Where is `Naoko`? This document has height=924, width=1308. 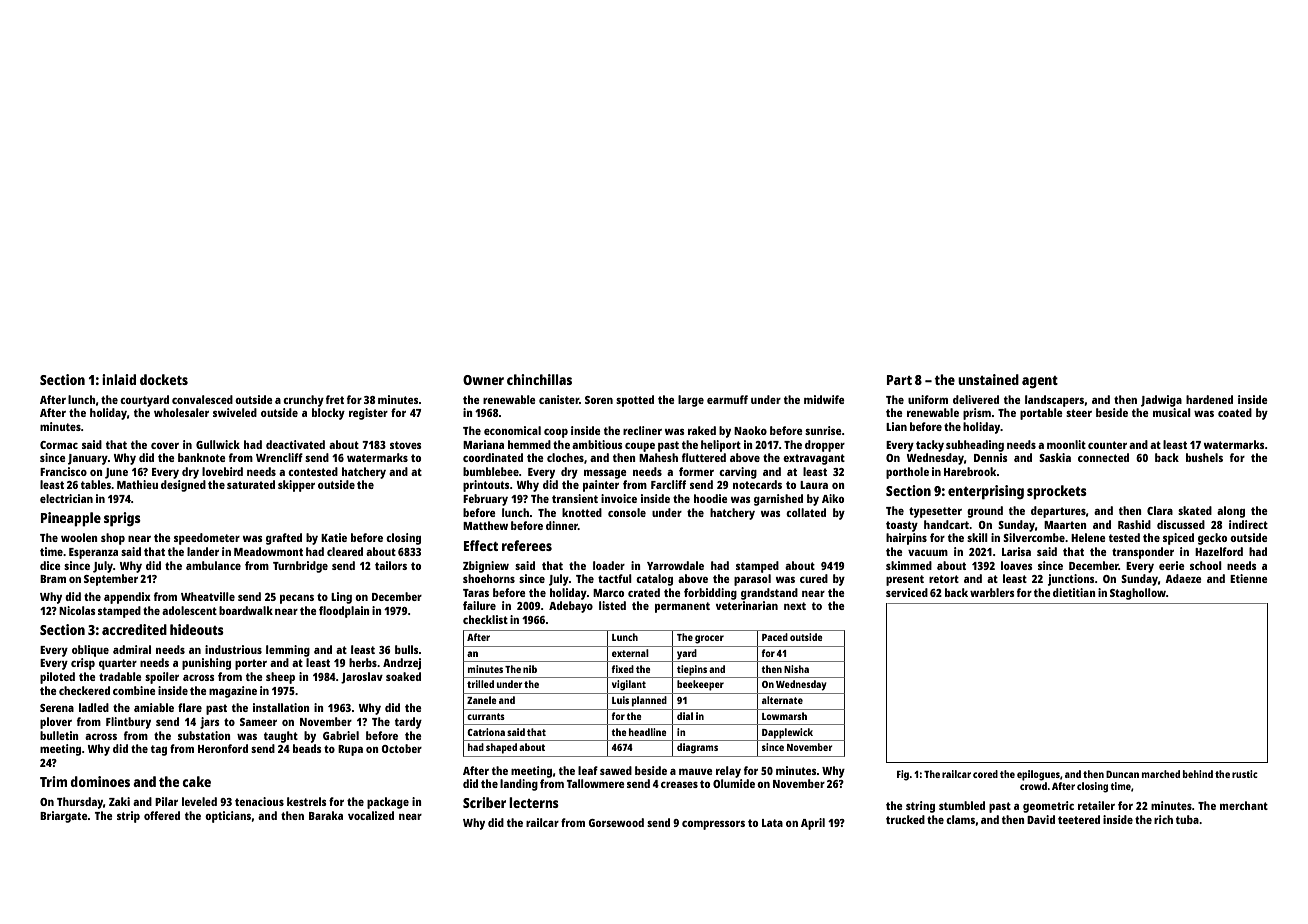 Naoko is located at coordinates (750, 430).
